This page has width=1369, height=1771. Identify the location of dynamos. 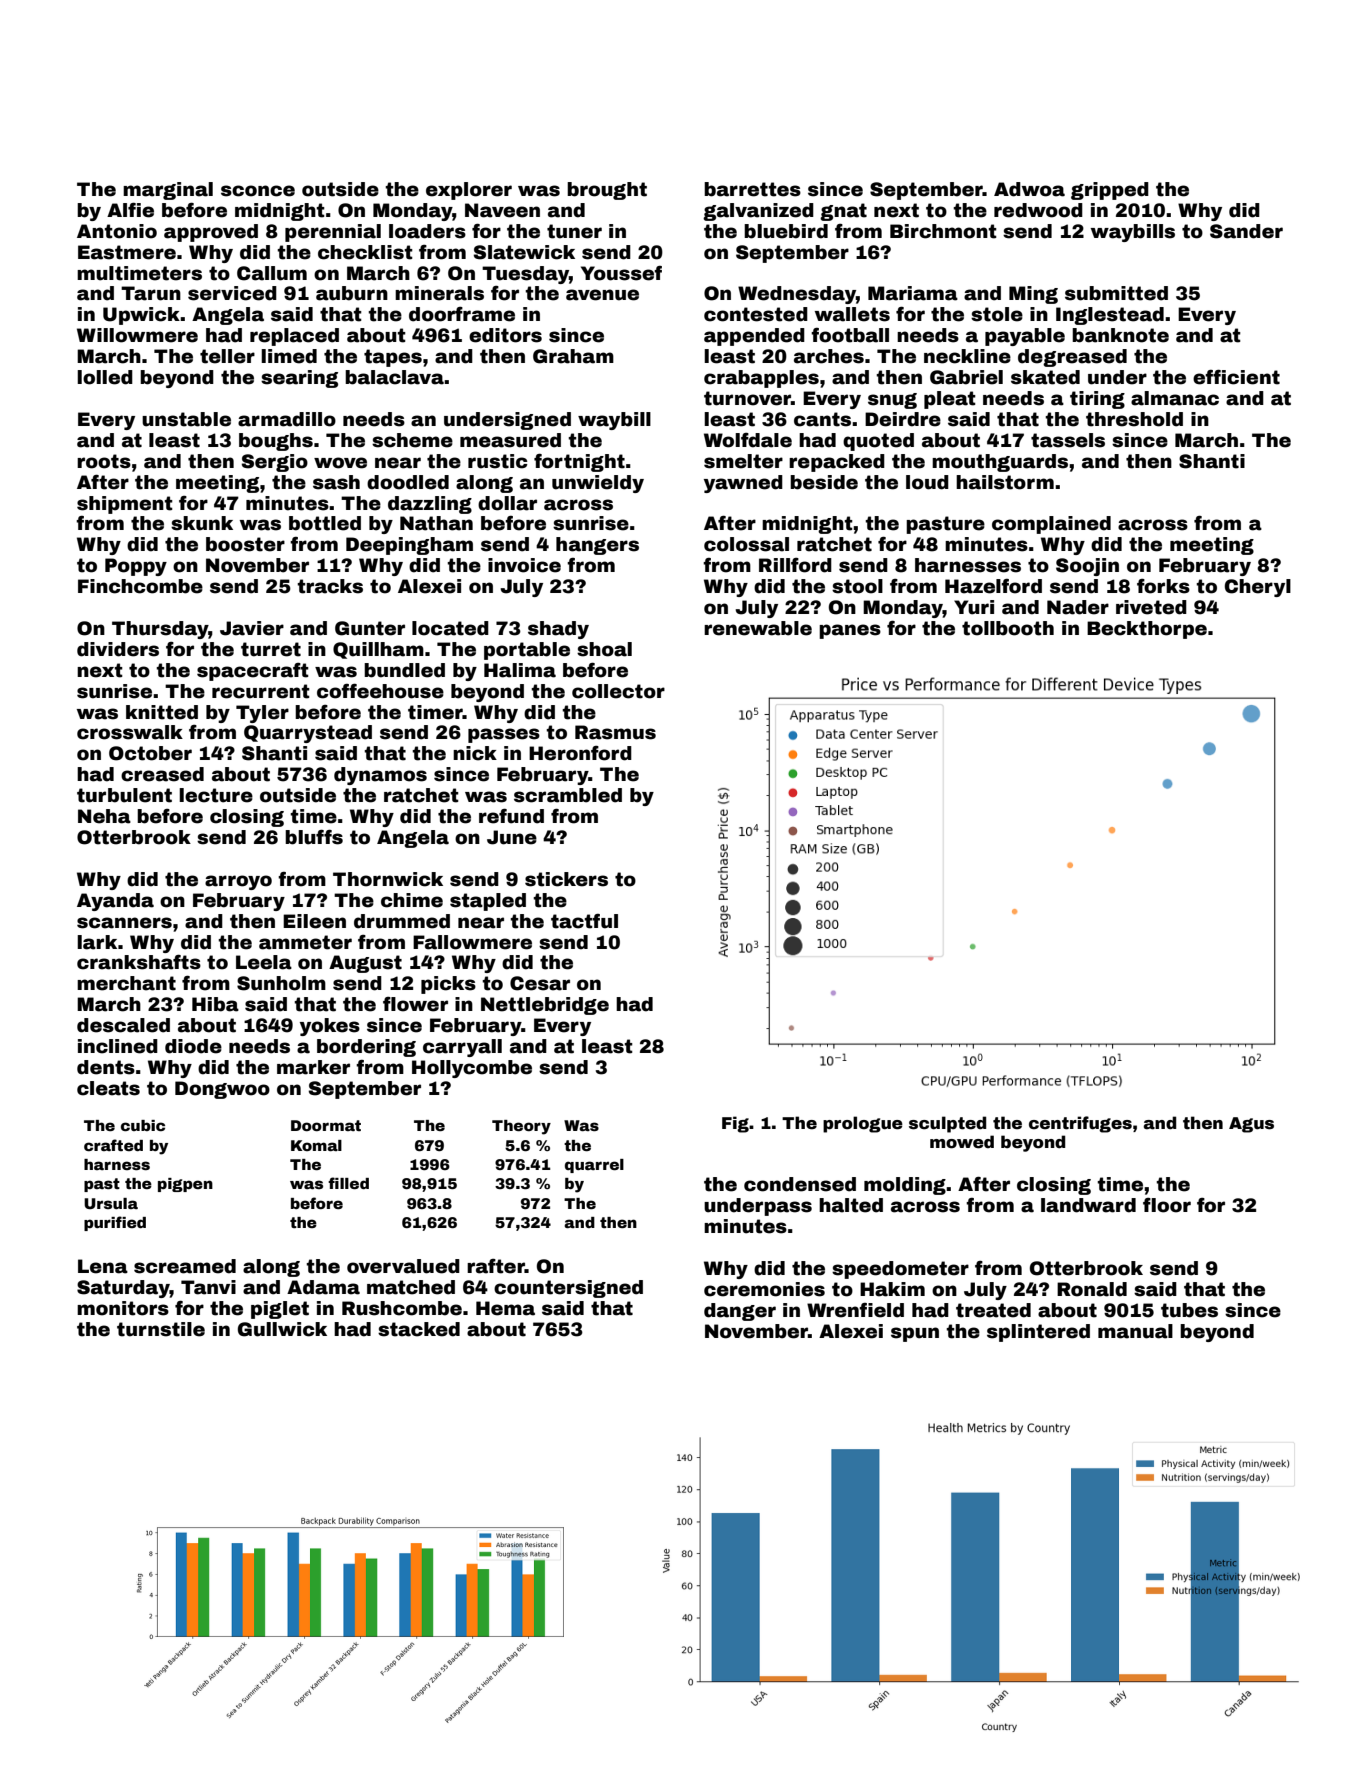
(380, 776).
